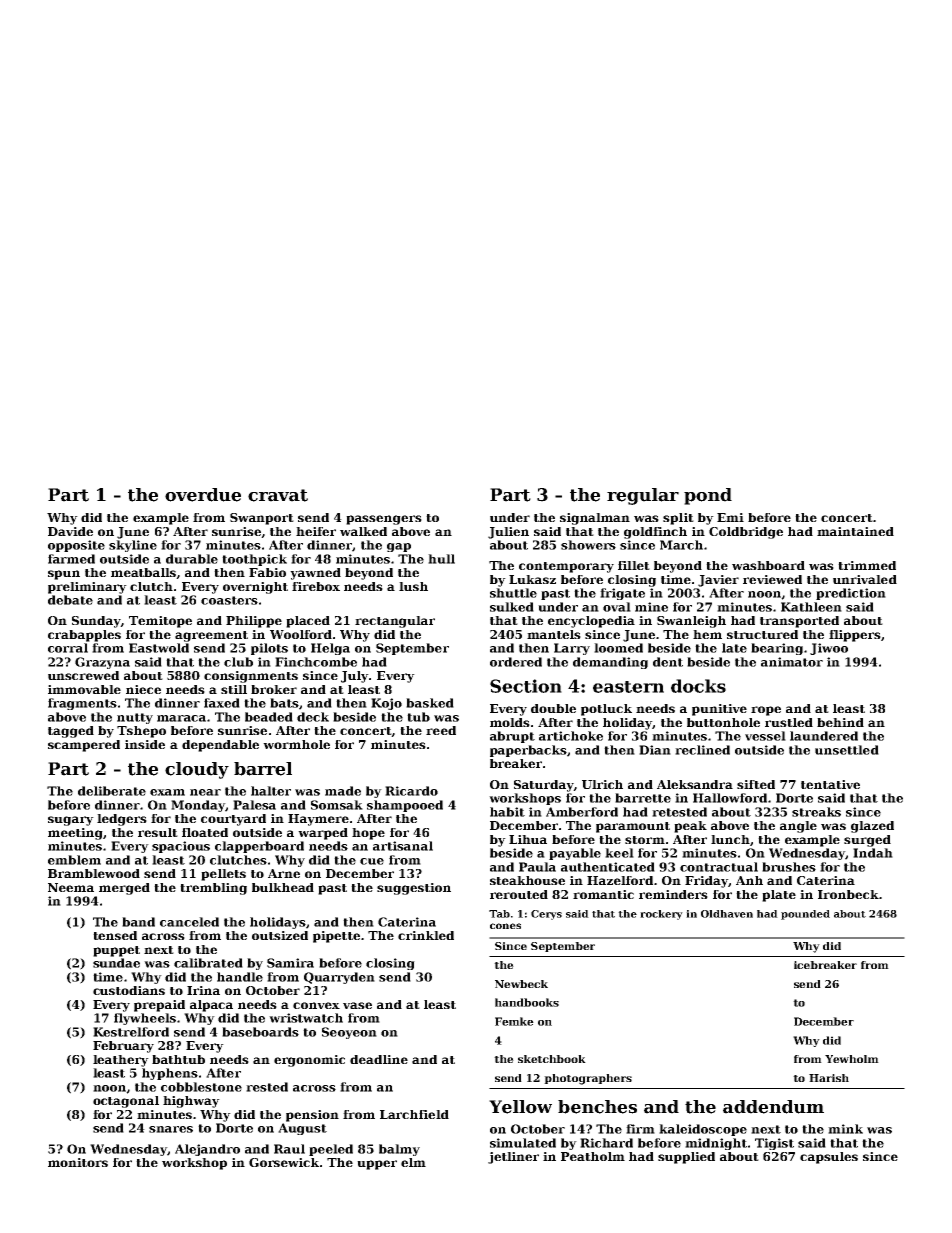 The image size is (952, 1233). What do you see at coordinates (727, 914) in the screenshot?
I see `Oldhaven` at bounding box center [727, 914].
